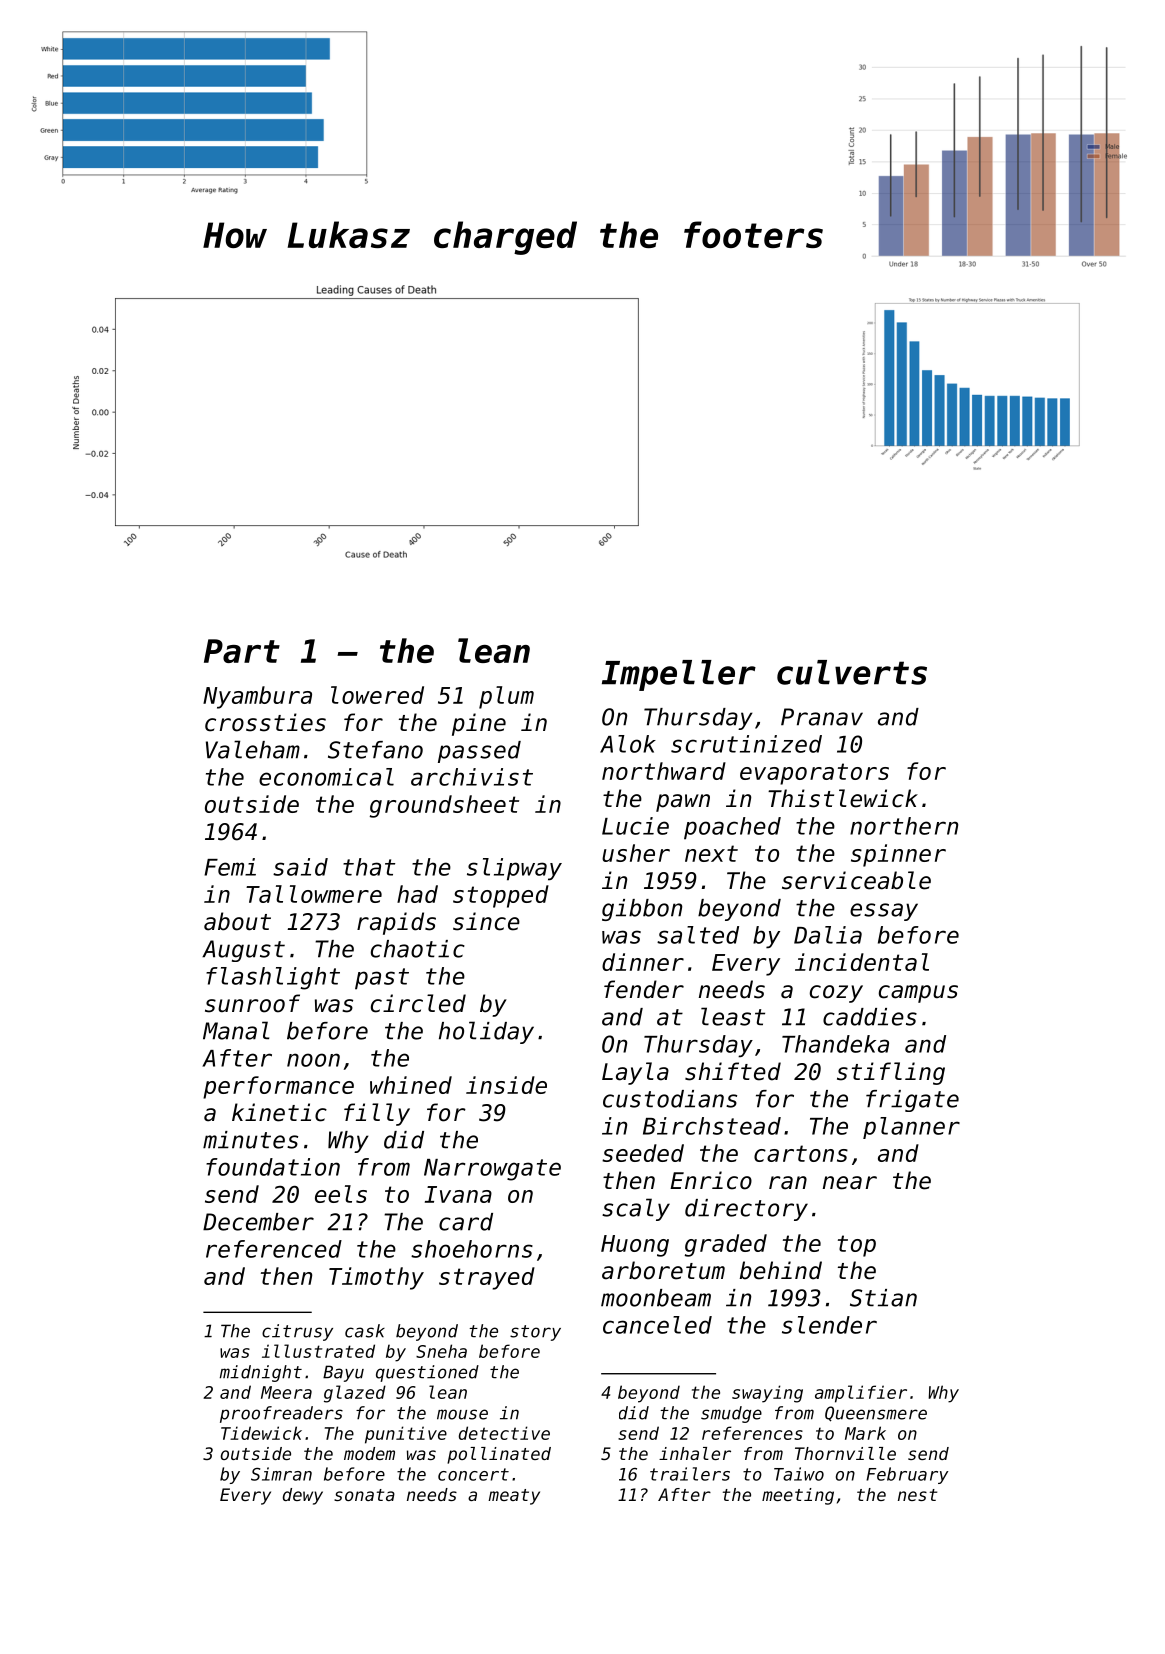 The image size is (1165, 1654). What do you see at coordinates (486, 1032) in the screenshot?
I see `holiday` at bounding box center [486, 1032].
